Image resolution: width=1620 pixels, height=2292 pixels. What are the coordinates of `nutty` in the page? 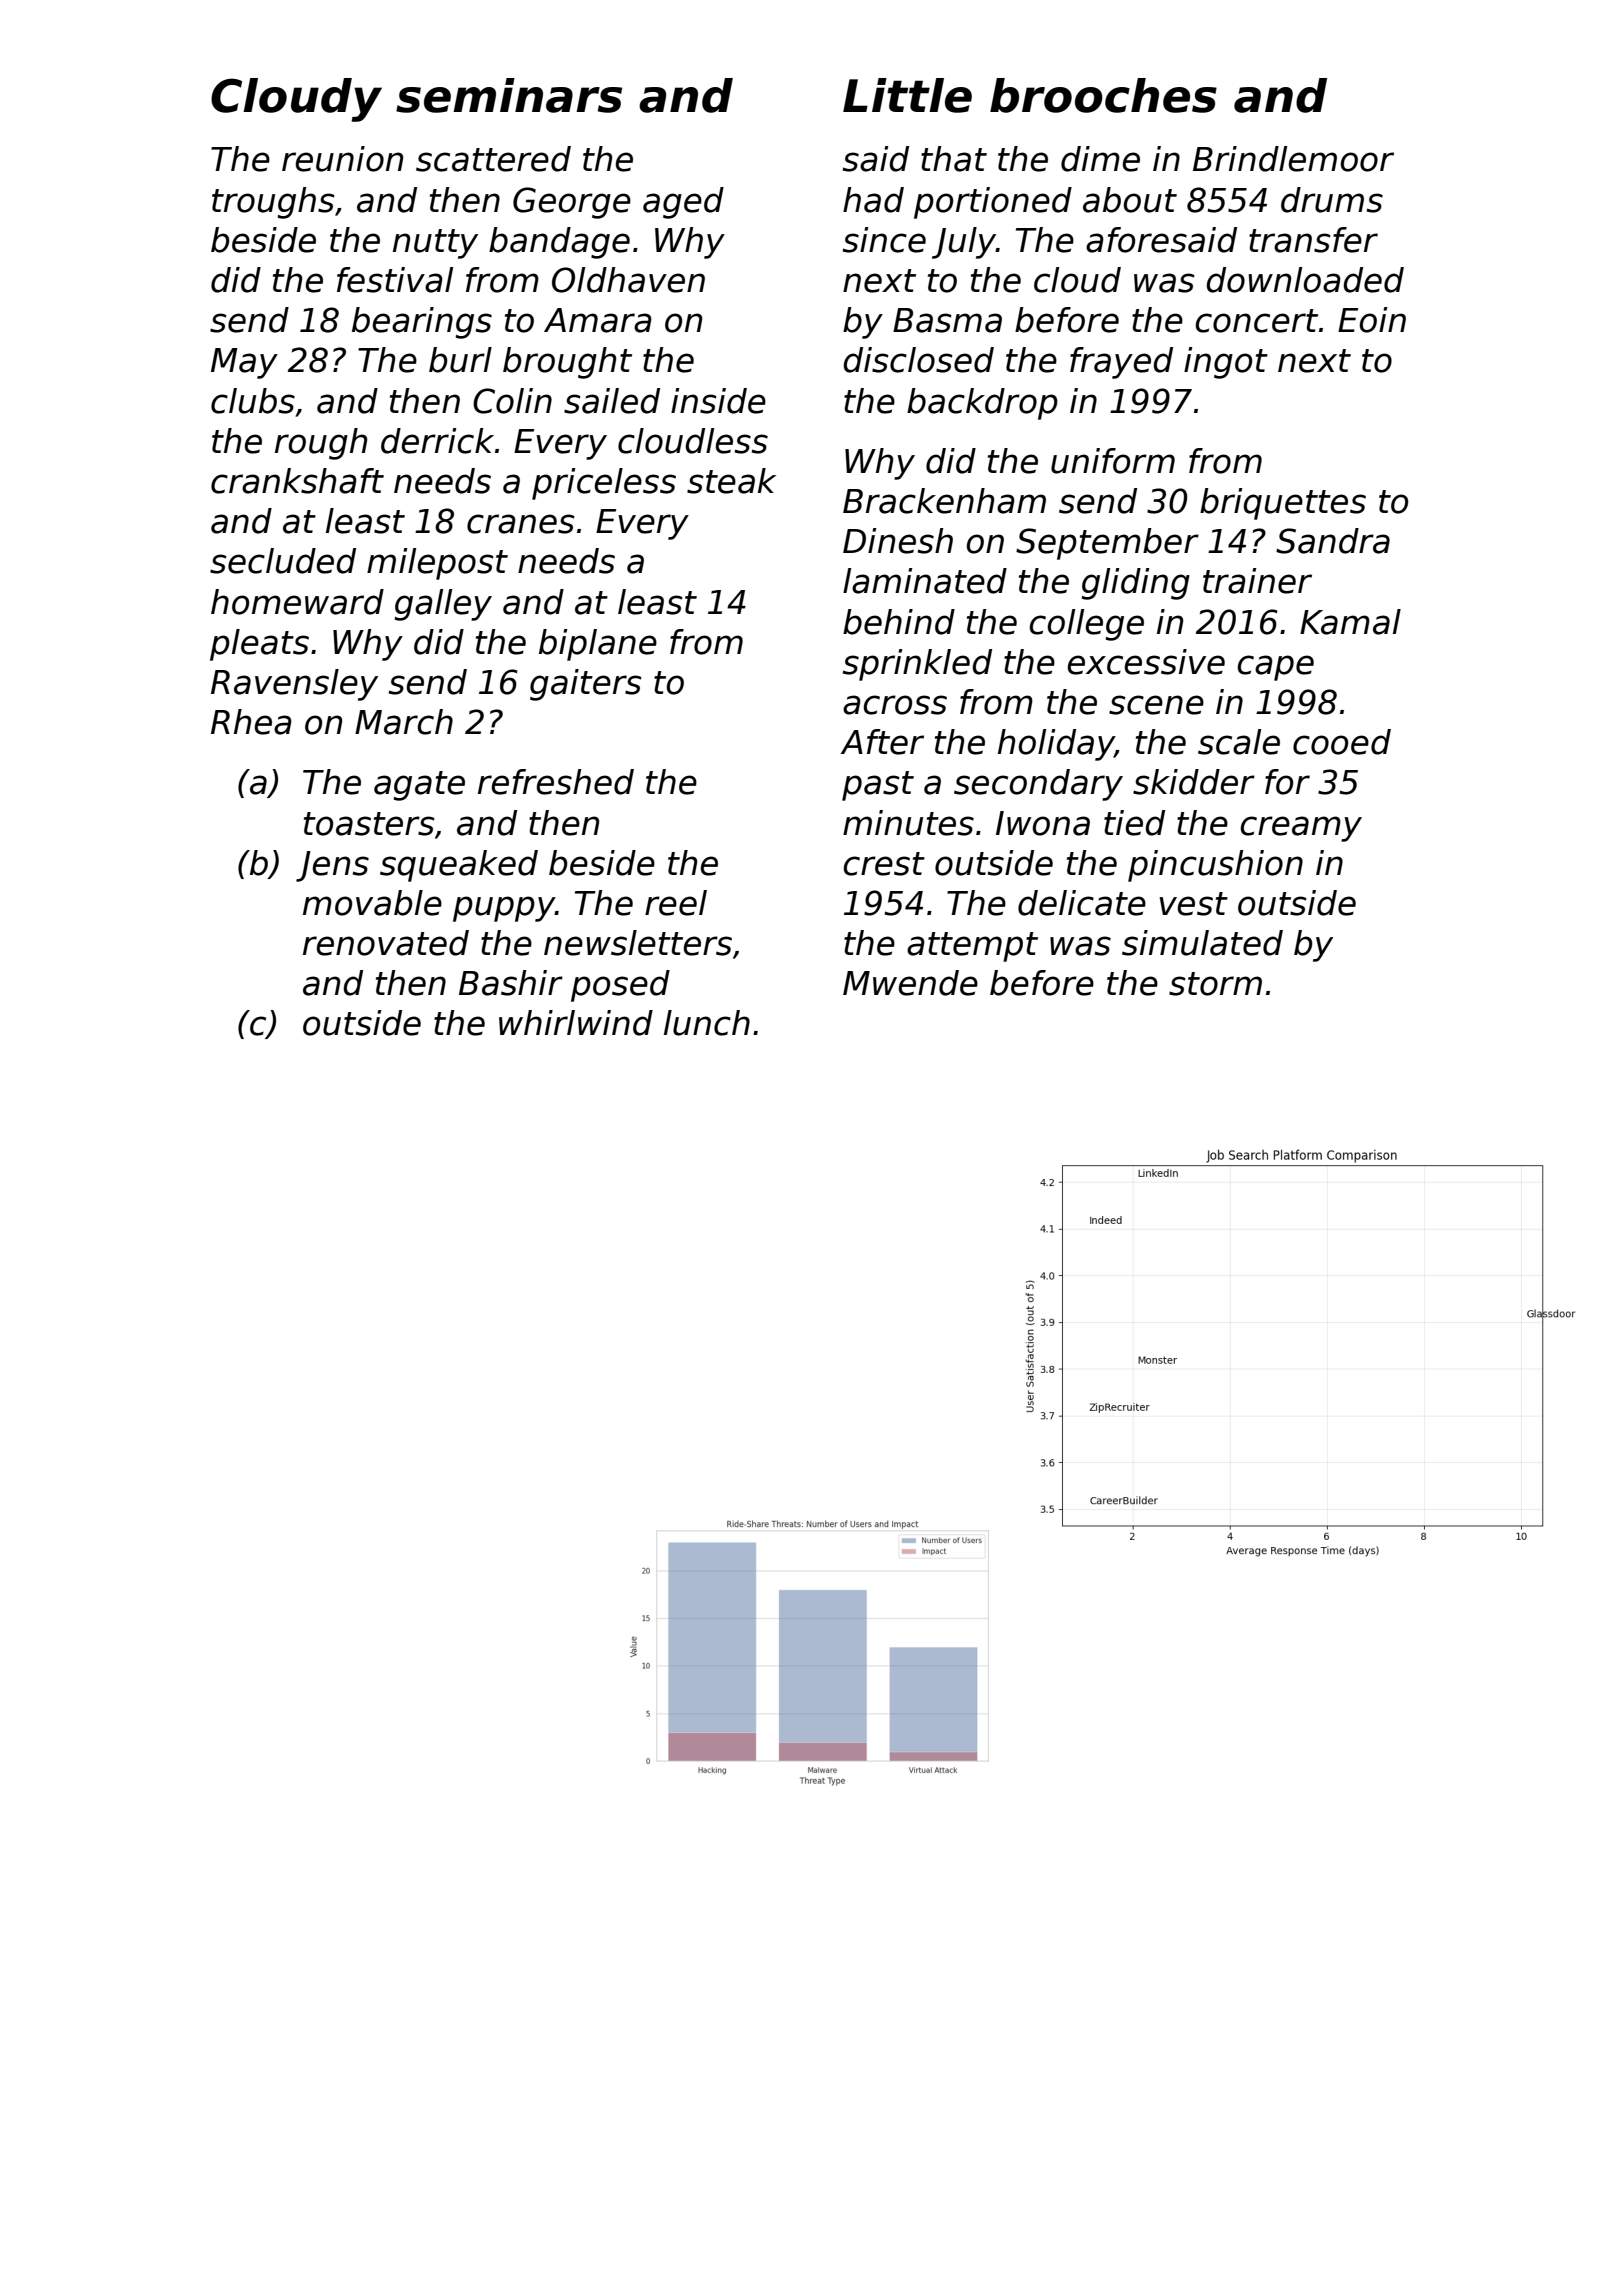 It's located at (435, 244).
